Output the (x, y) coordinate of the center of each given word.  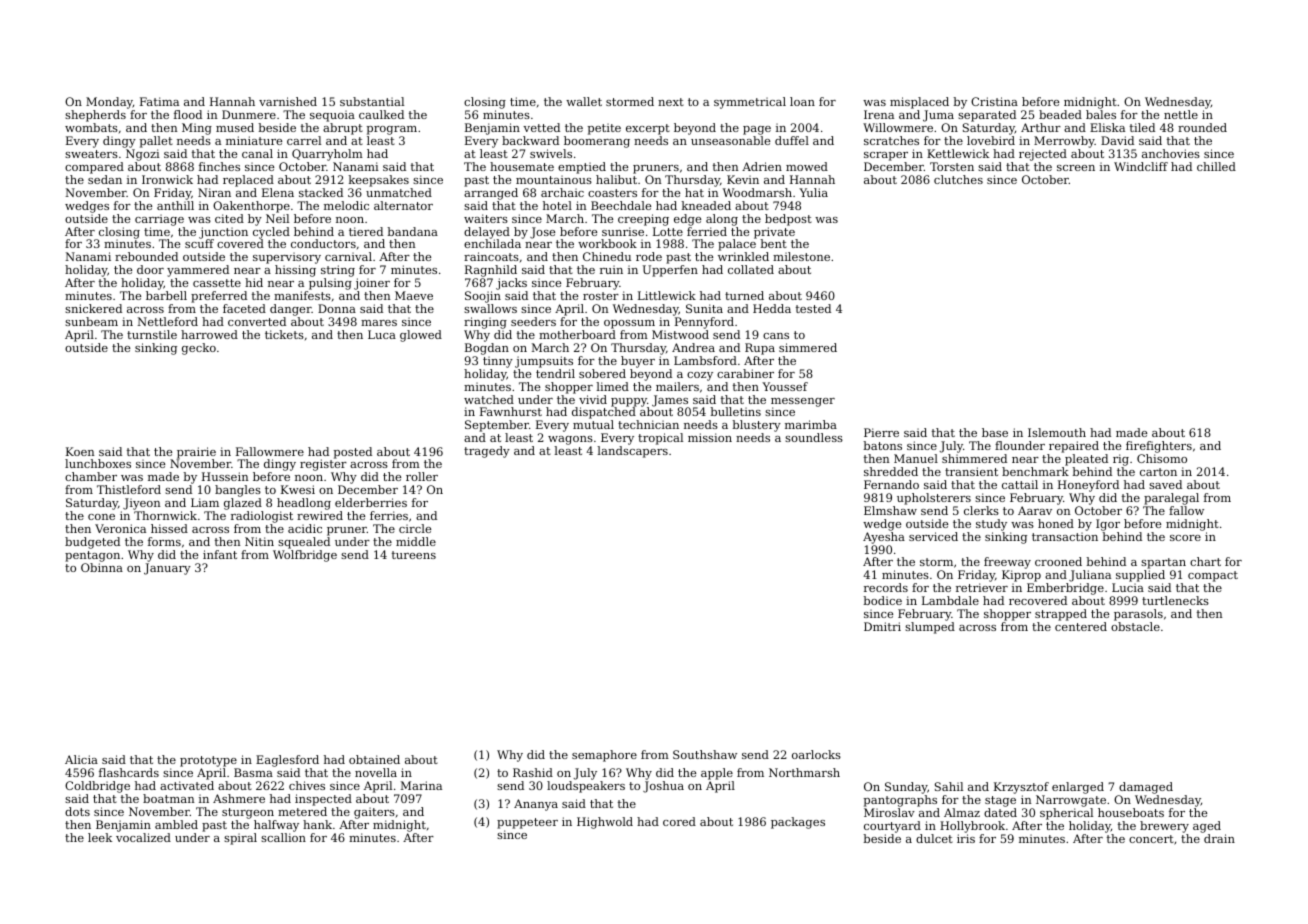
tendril (555, 373)
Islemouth (1057, 432)
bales (1101, 114)
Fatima (159, 101)
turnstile (152, 334)
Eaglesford (287, 761)
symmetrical (750, 103)
